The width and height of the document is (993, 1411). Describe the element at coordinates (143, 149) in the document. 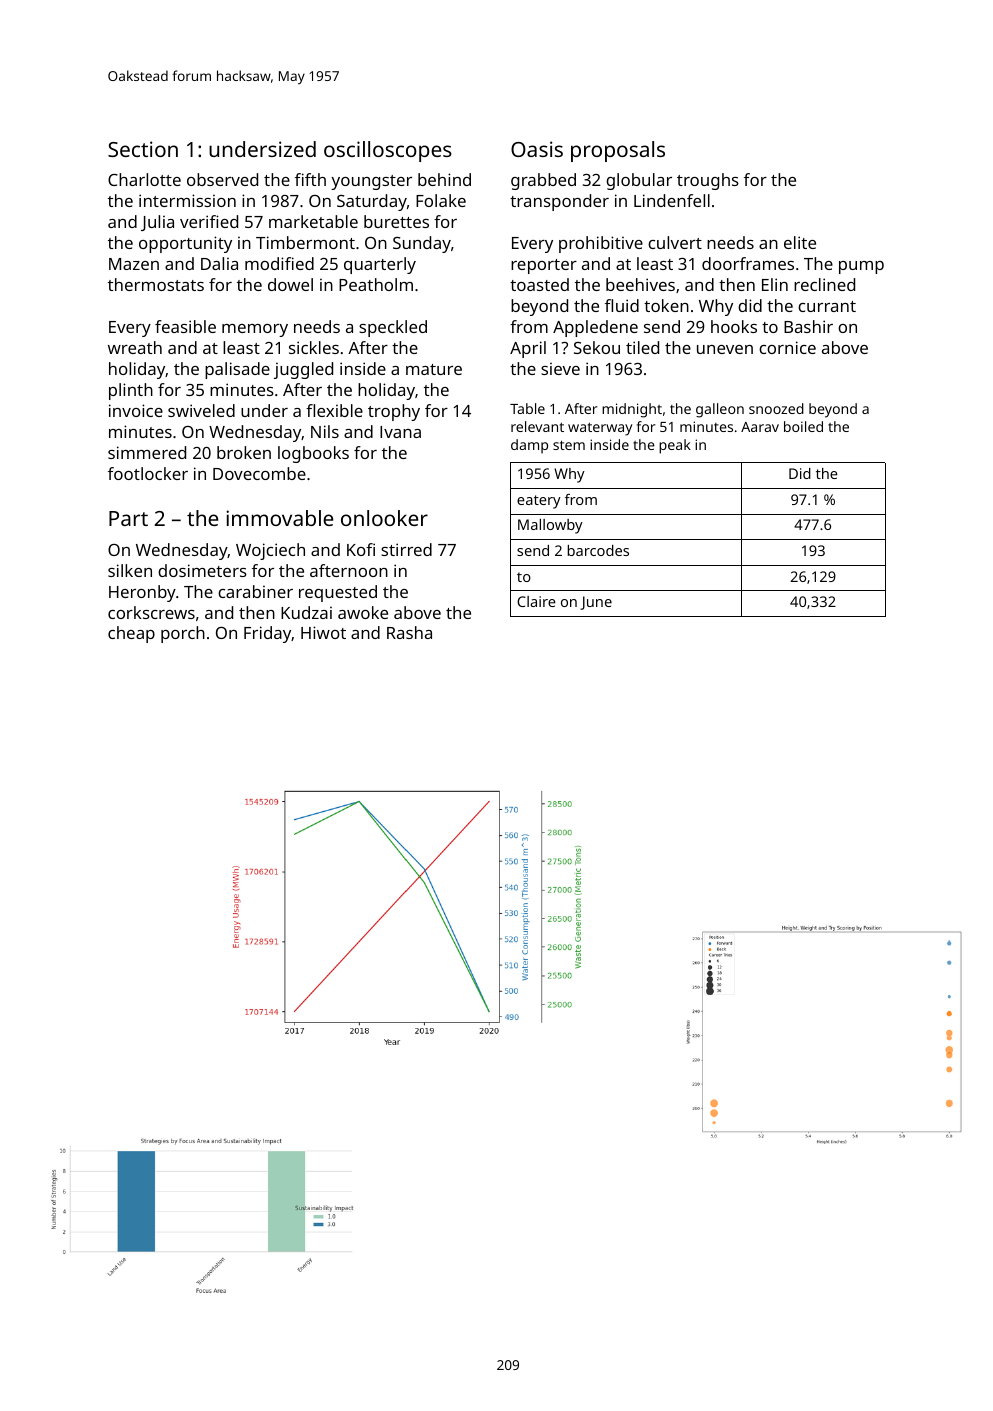

I see `Section` at that location.
